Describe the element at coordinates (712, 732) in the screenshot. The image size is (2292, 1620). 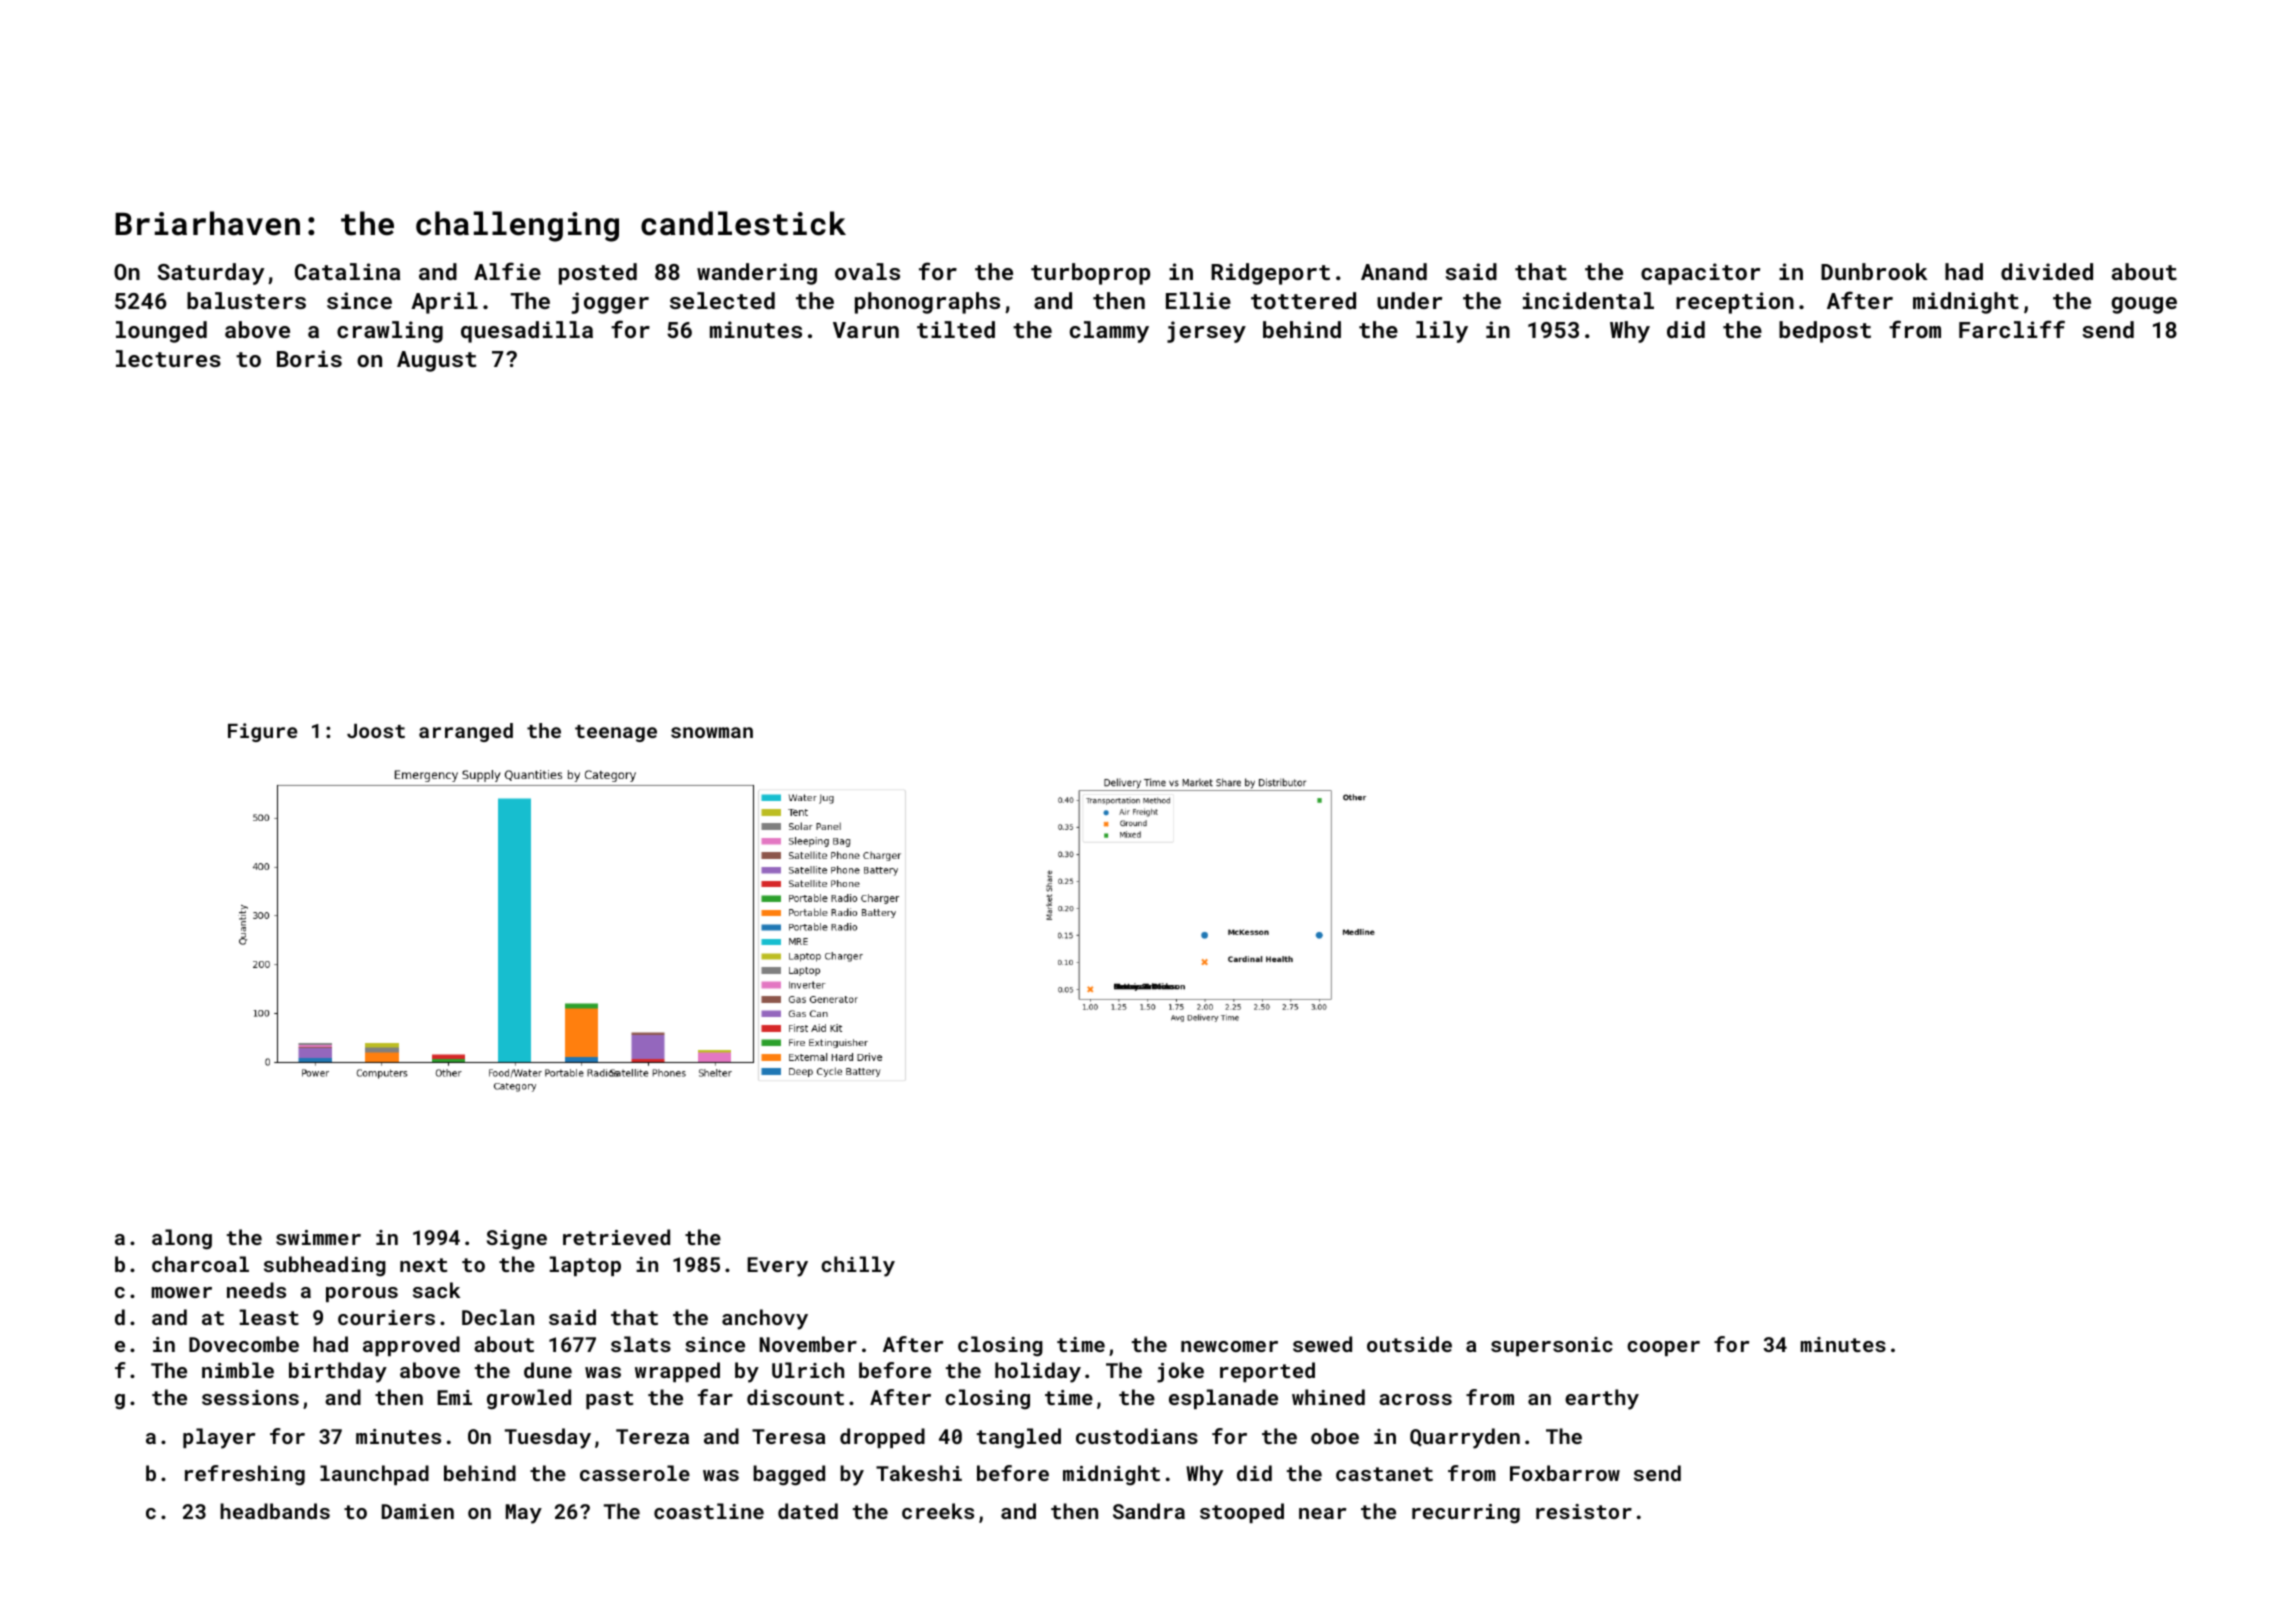
I see `snowman` at that location.
